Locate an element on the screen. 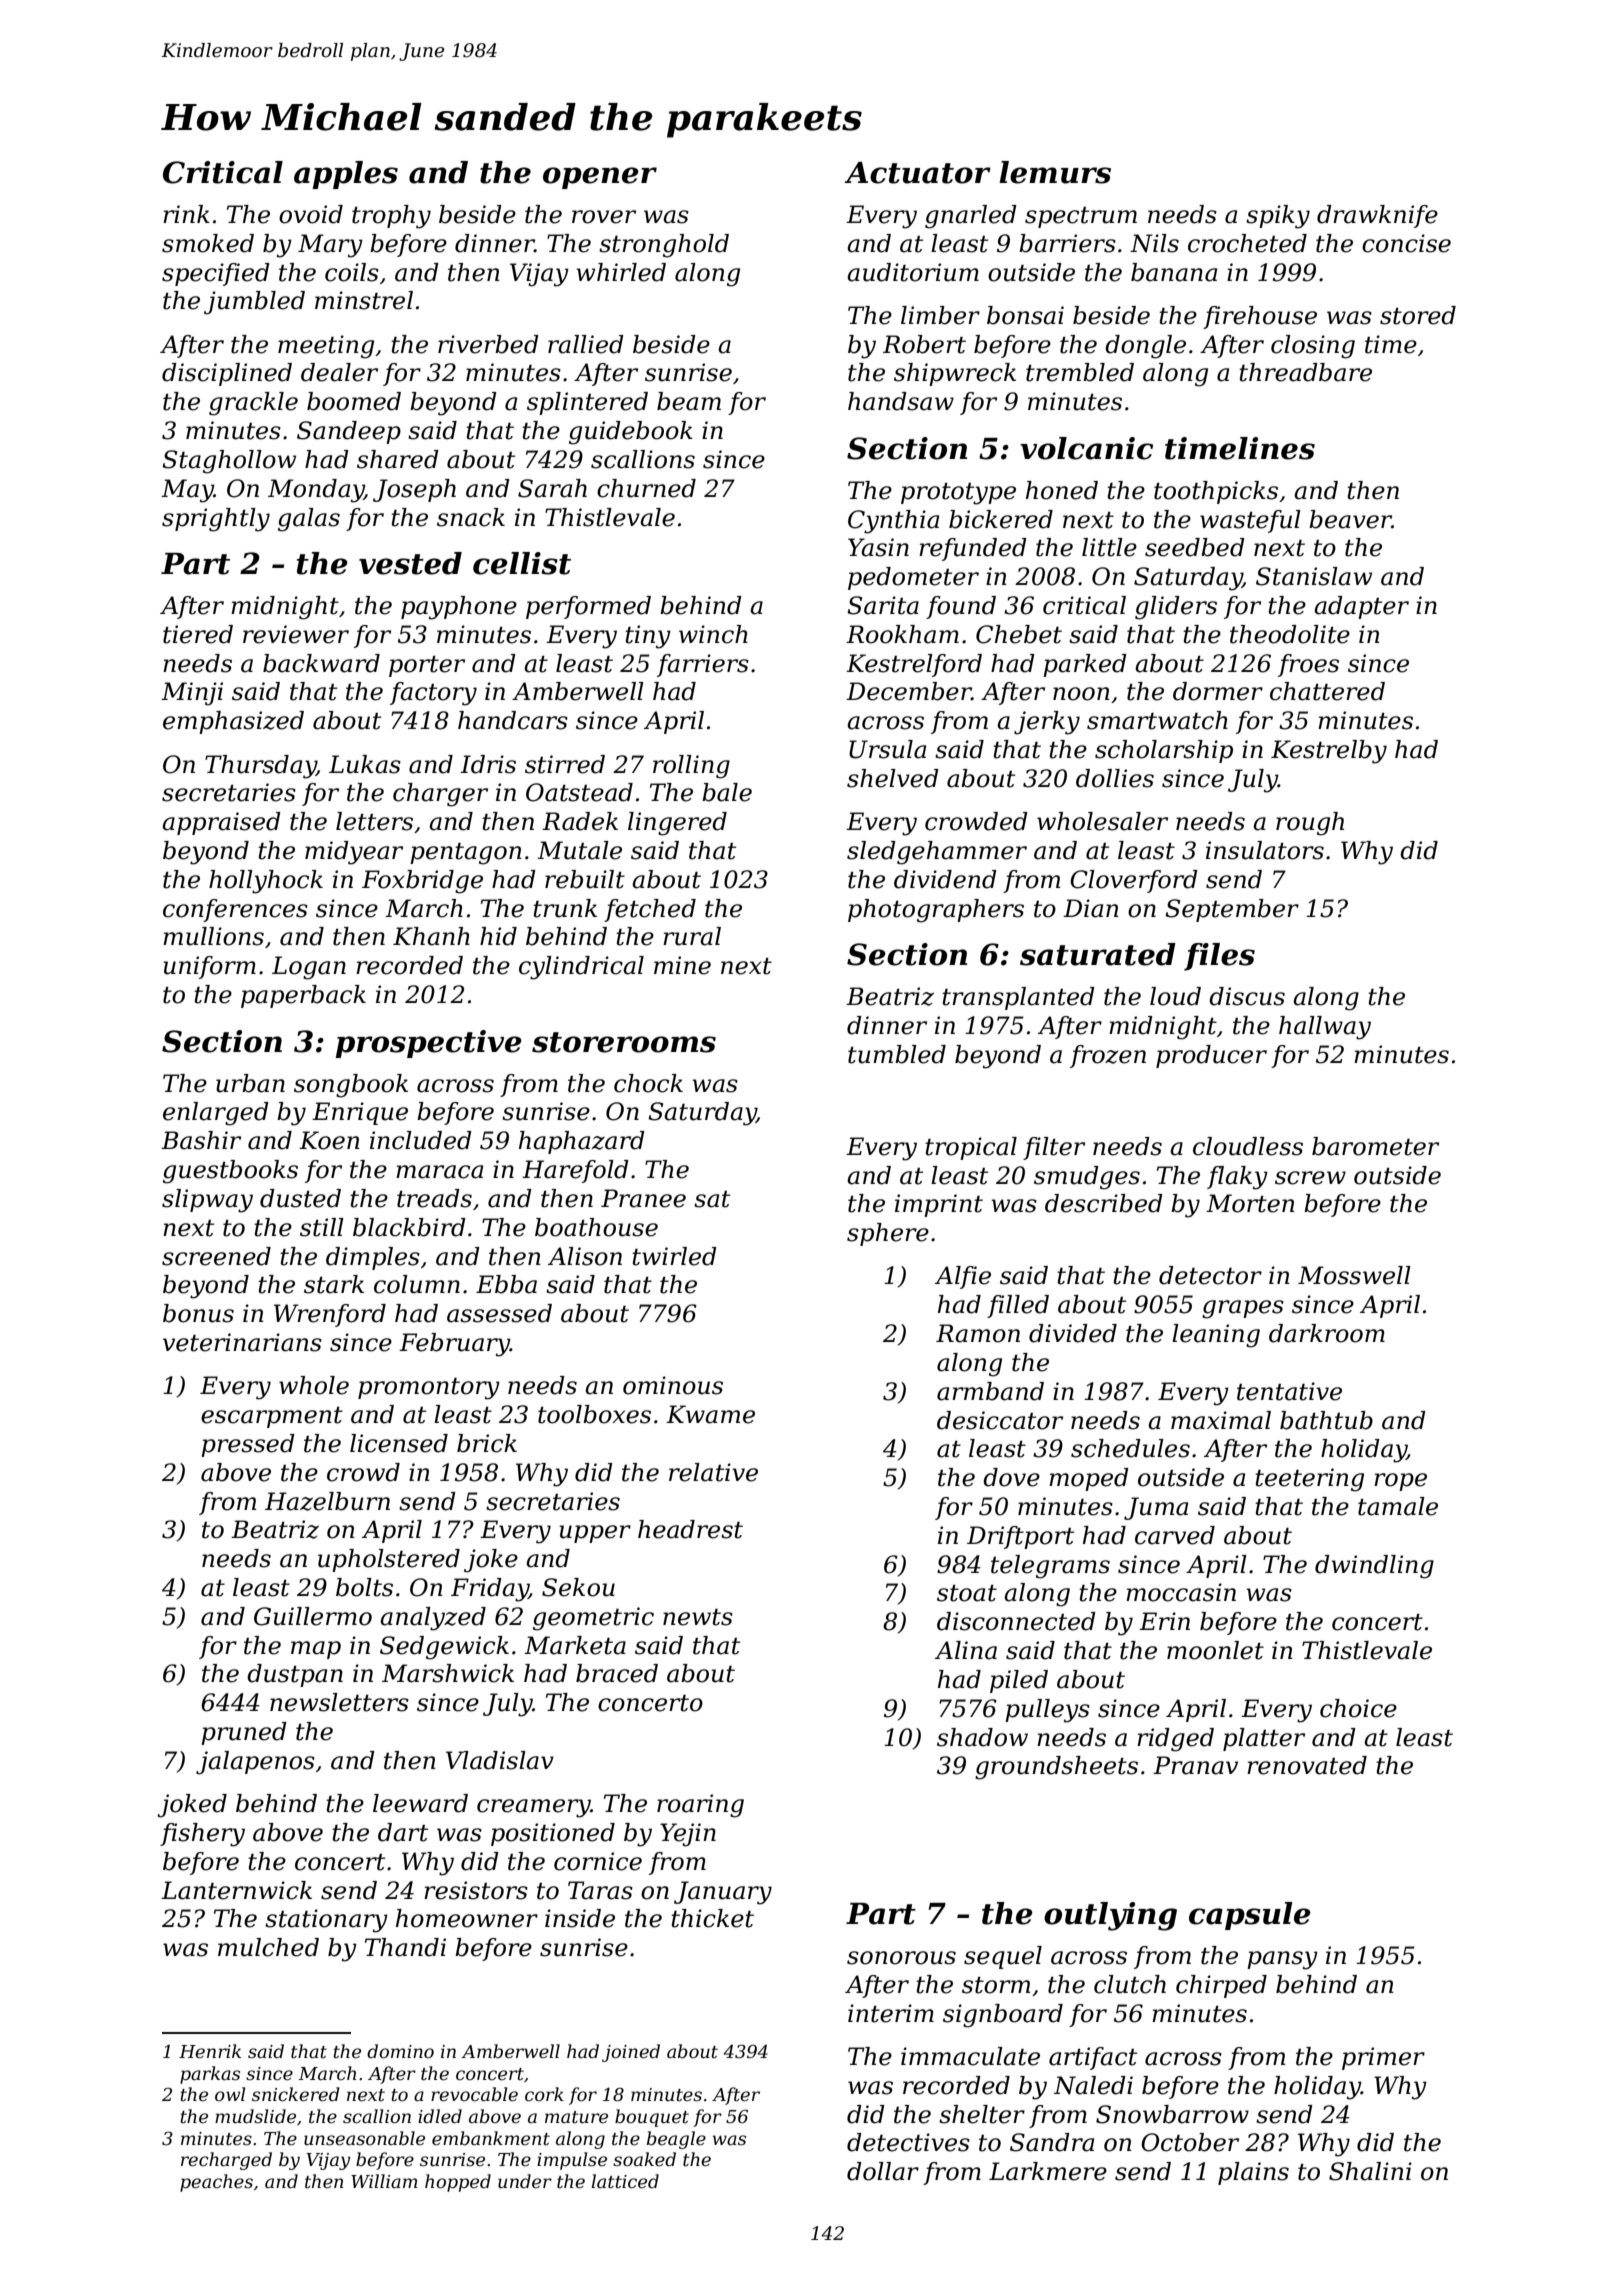 This screenshot has width=1620, height=2292. barriers is located at coordinates (1067, 243).
